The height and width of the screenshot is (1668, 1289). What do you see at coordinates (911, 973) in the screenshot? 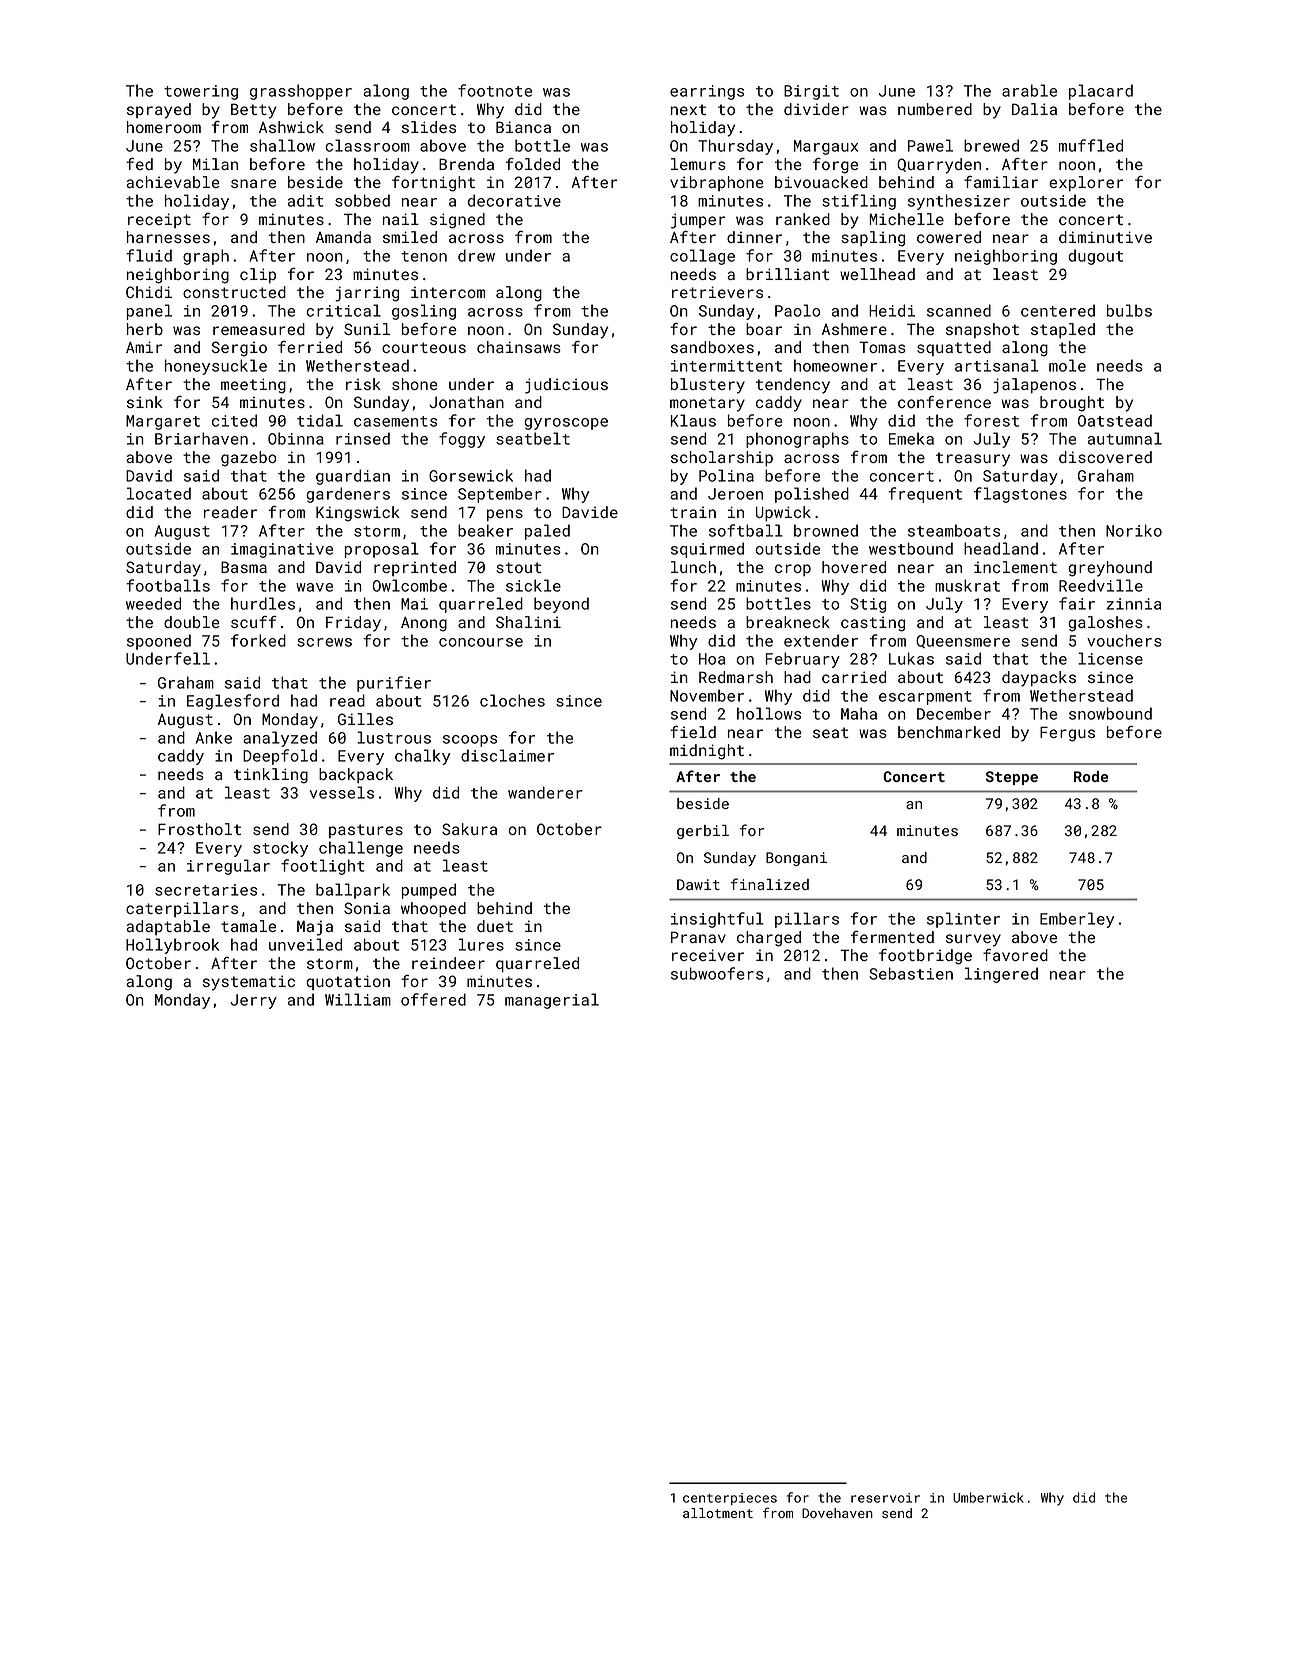
I see `Sebastien` at bounding box center [911, 973].
